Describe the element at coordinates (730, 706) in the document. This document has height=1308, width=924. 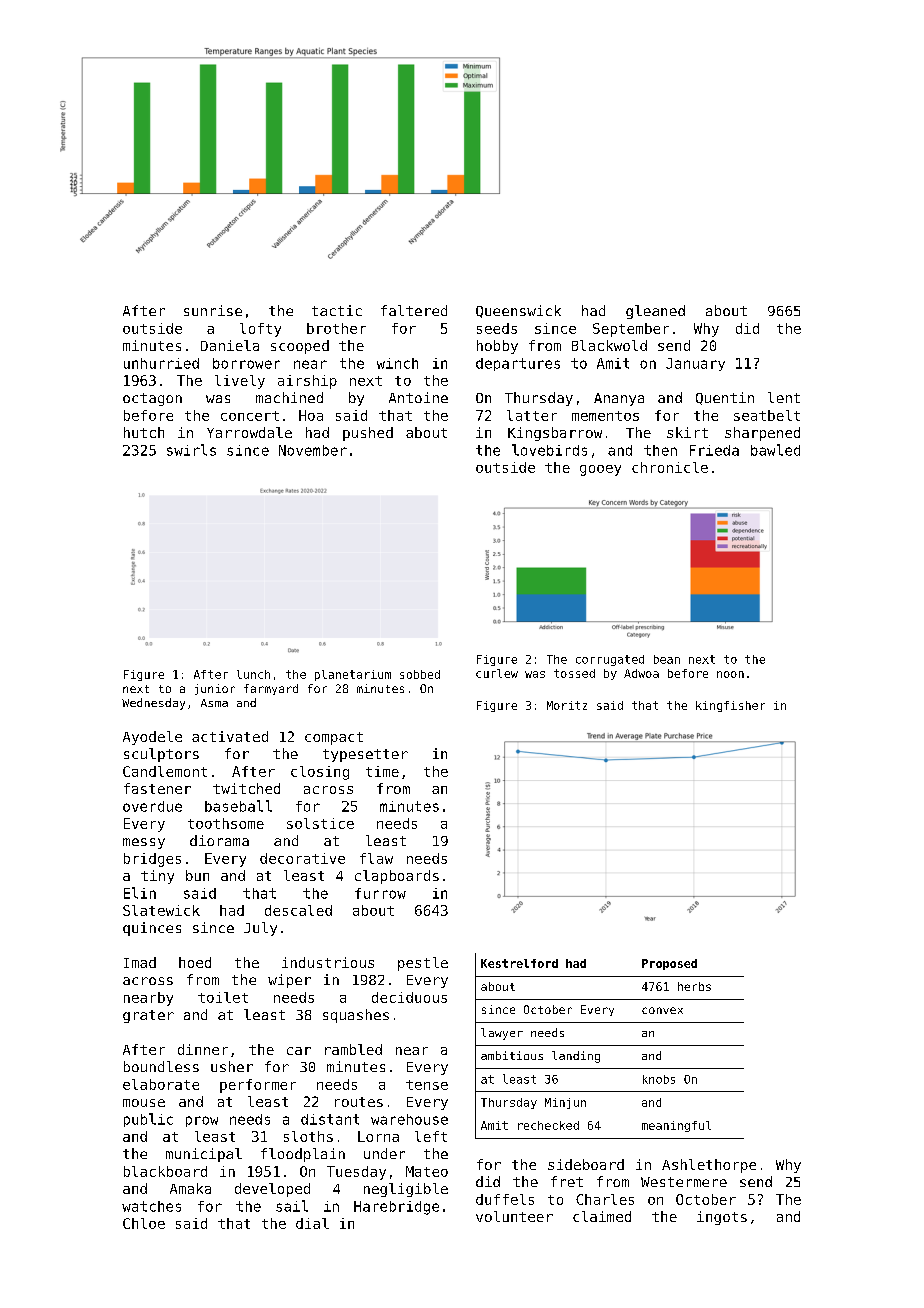
I see `kingfisher` at that location.
